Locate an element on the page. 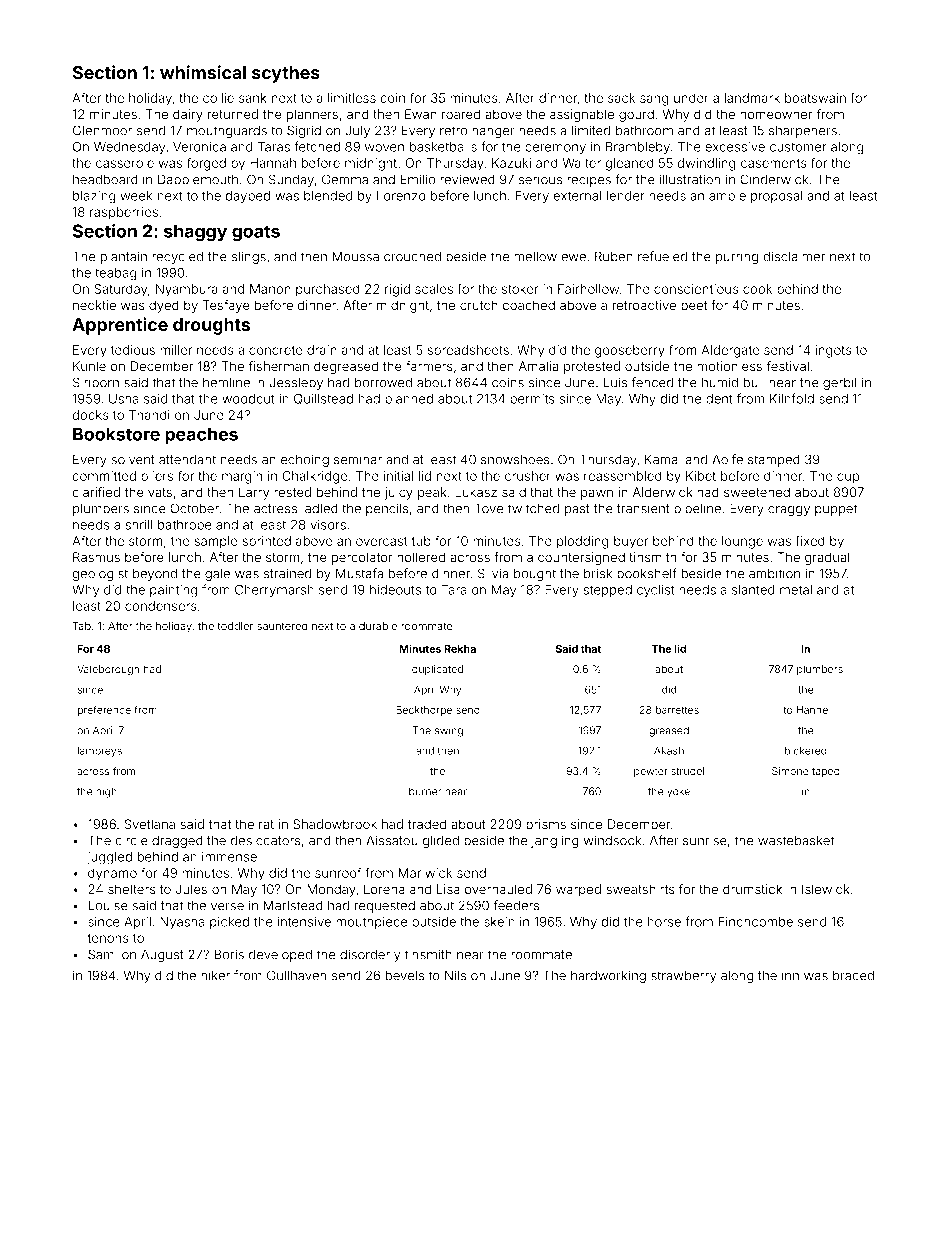  Glenmoor is located at coordinates (102, 130).
